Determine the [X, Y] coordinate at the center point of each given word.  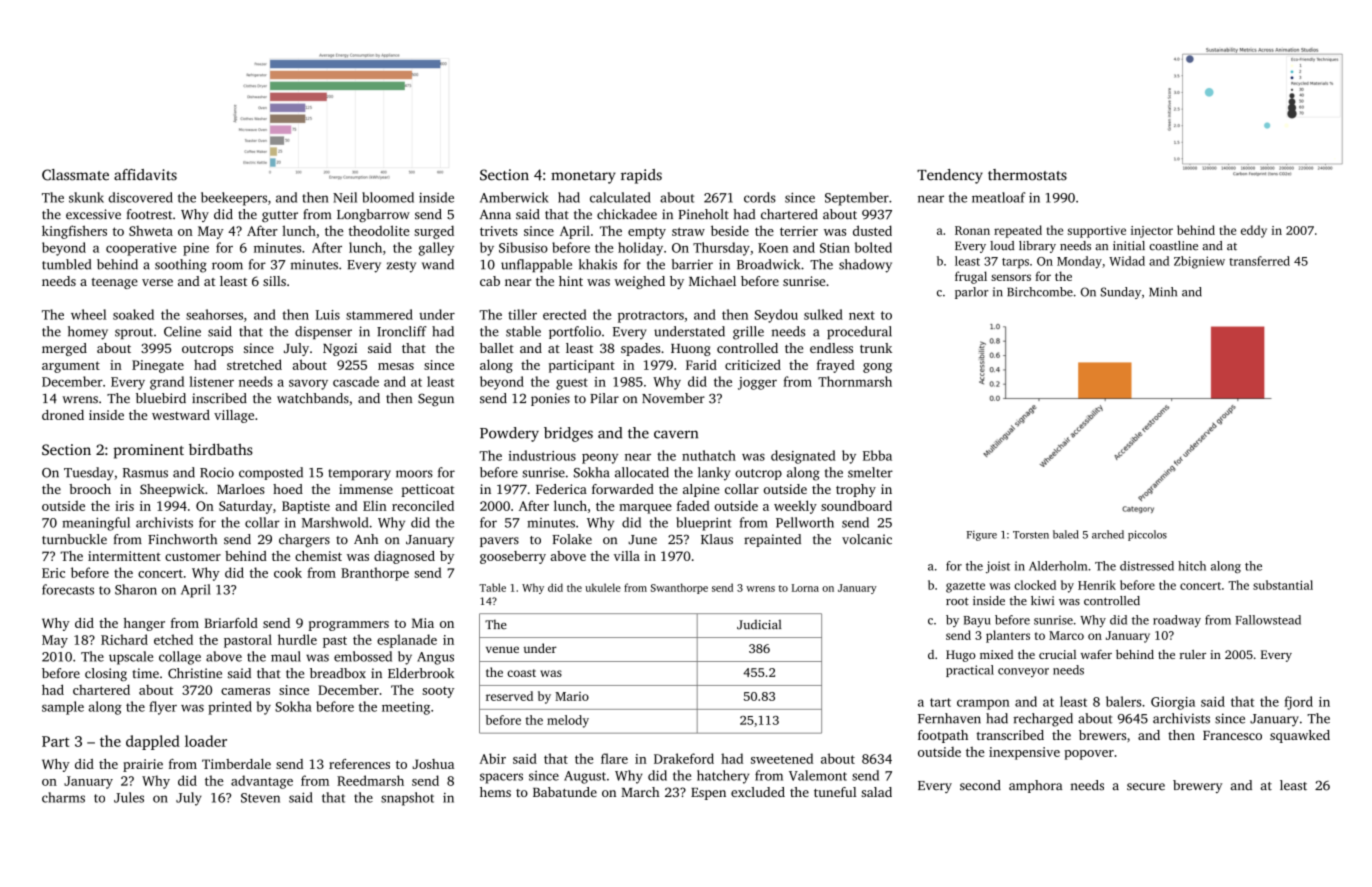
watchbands [313, 398]
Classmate [75, 175]
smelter [870, 472]
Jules [129, 797]
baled [1066, 534]
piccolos [1147, 535]
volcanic [867, 539]
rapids [641, 176]
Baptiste [306, 507]
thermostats [1027, 175]
